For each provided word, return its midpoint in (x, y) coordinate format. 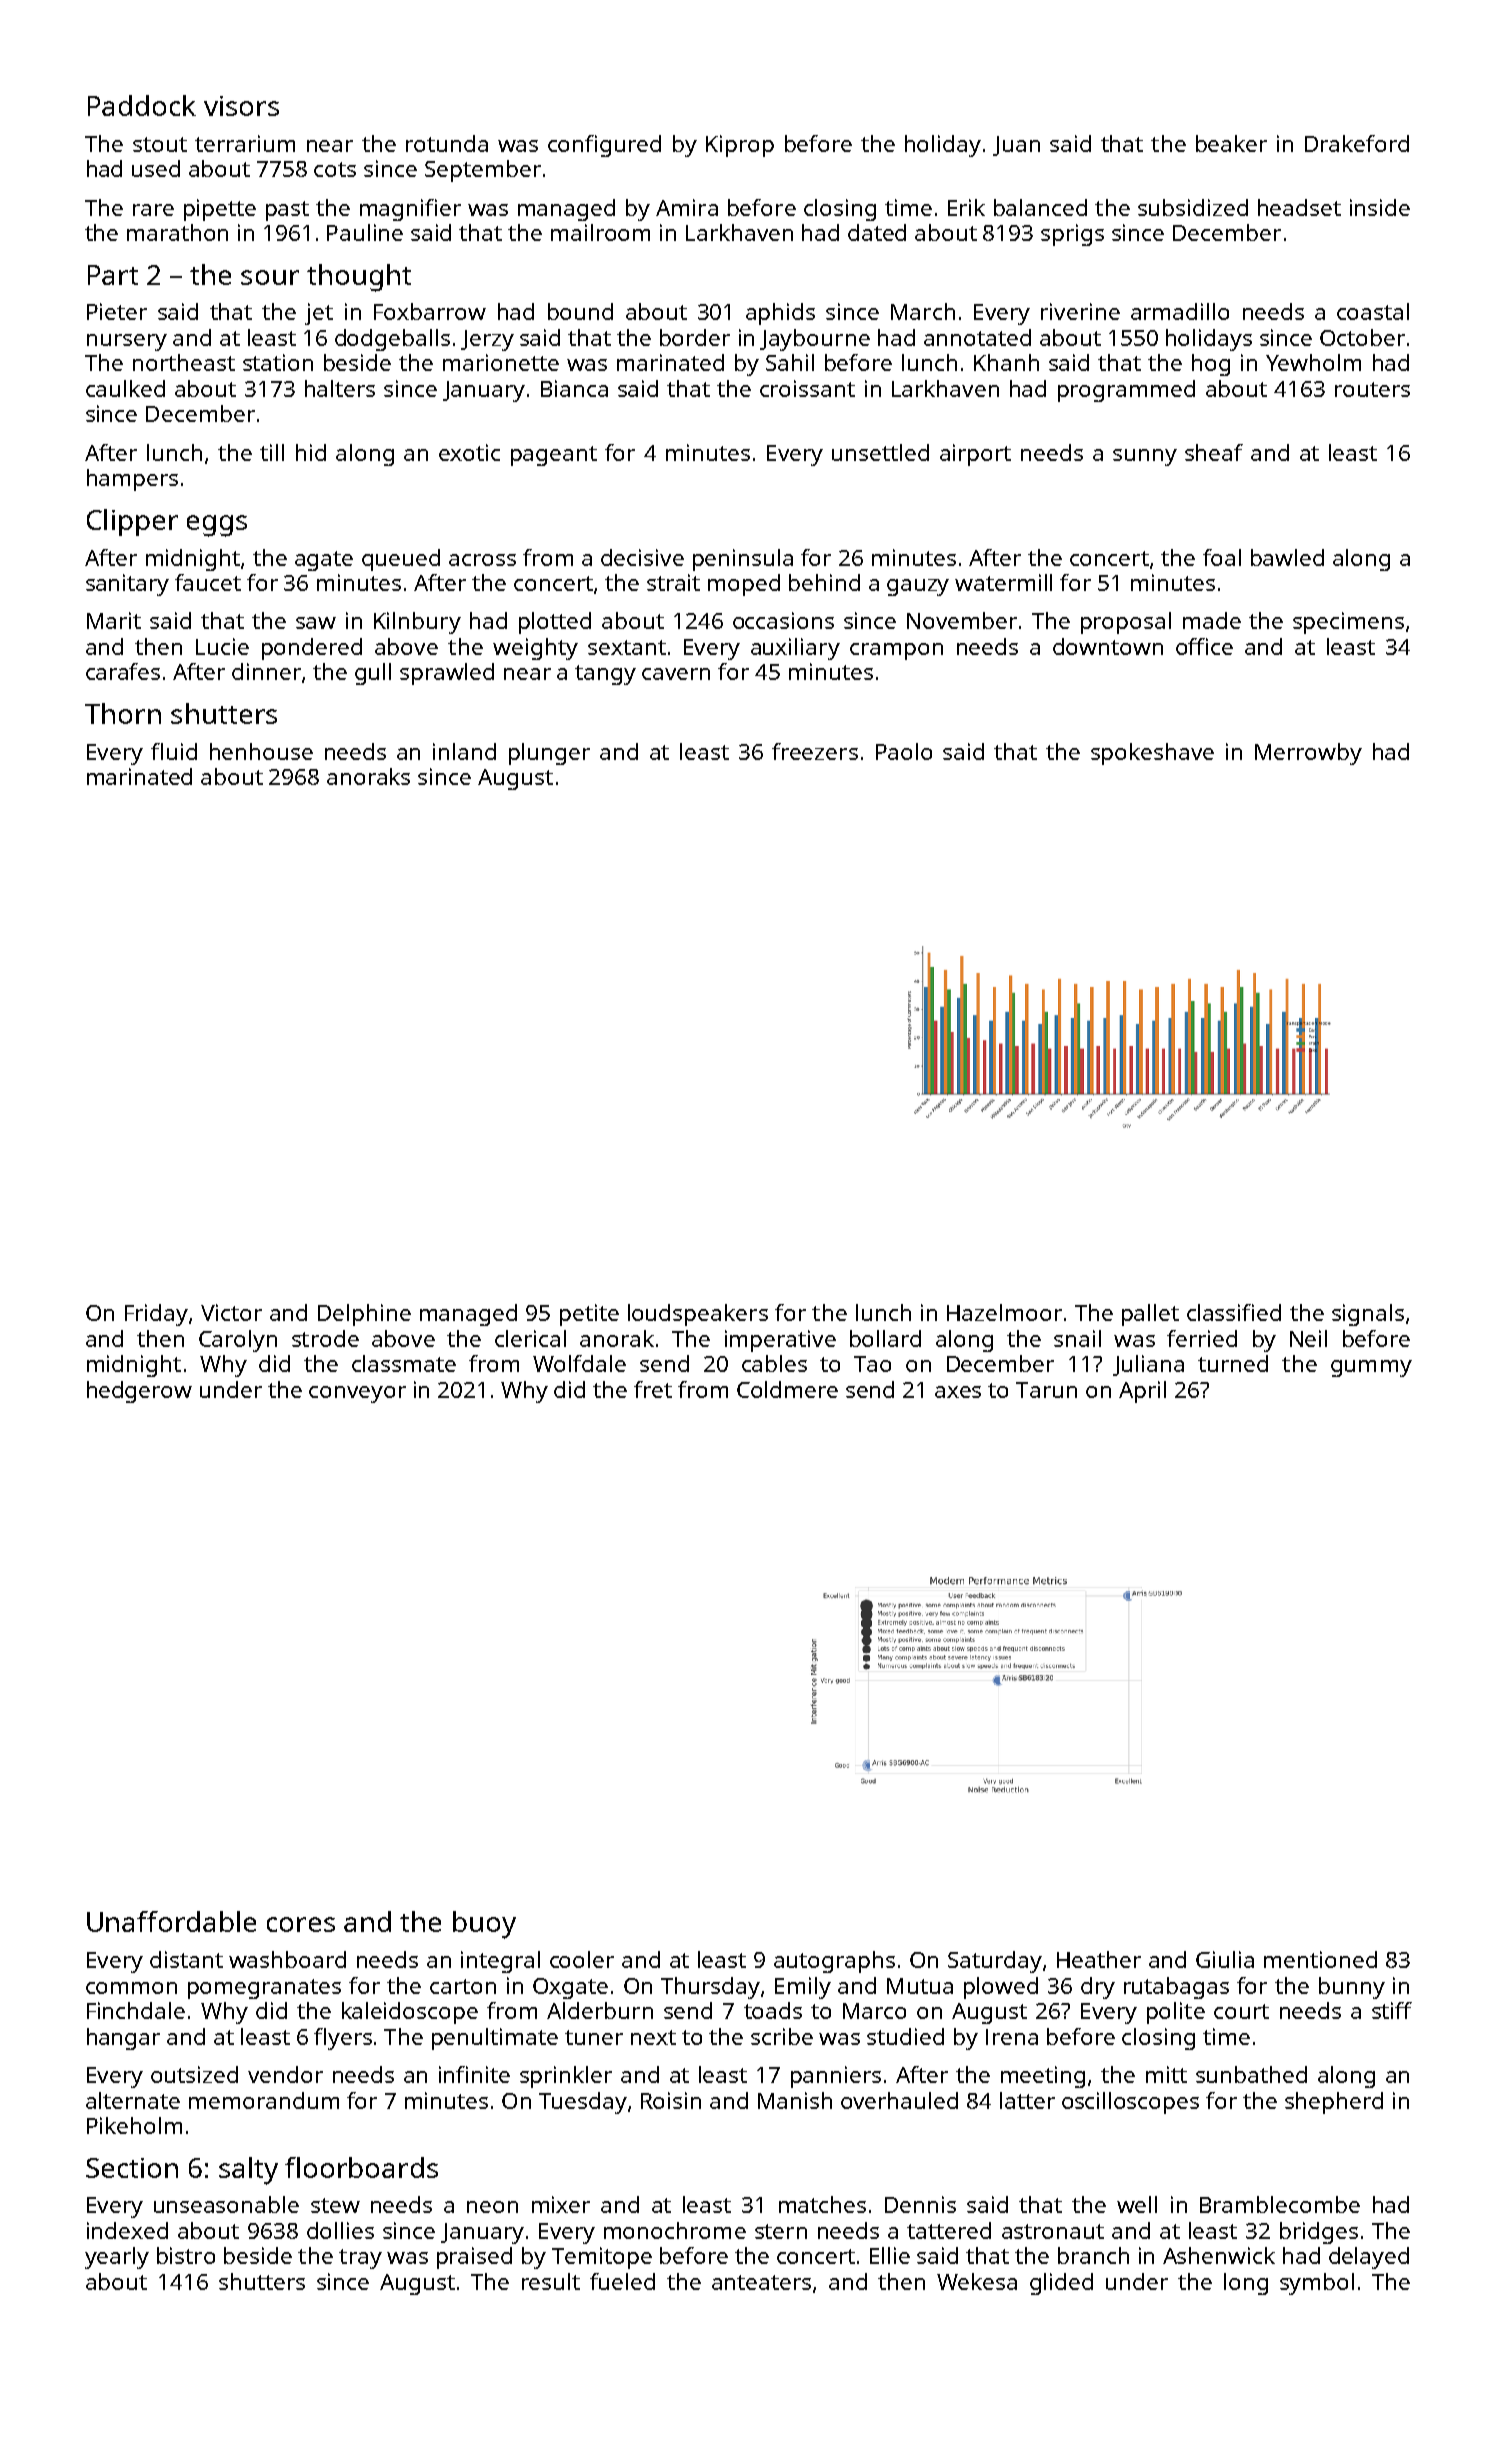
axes (958, 1392)
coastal (1373, 311)
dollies (340, 2230)
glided (1061, 2284)
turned (1233, 1363)
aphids (780, 314)
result (551, 2281)
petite (589, 1315)
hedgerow (139, 1392)
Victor (231, 1312)
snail (1077, 1338)
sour (270, 277)
